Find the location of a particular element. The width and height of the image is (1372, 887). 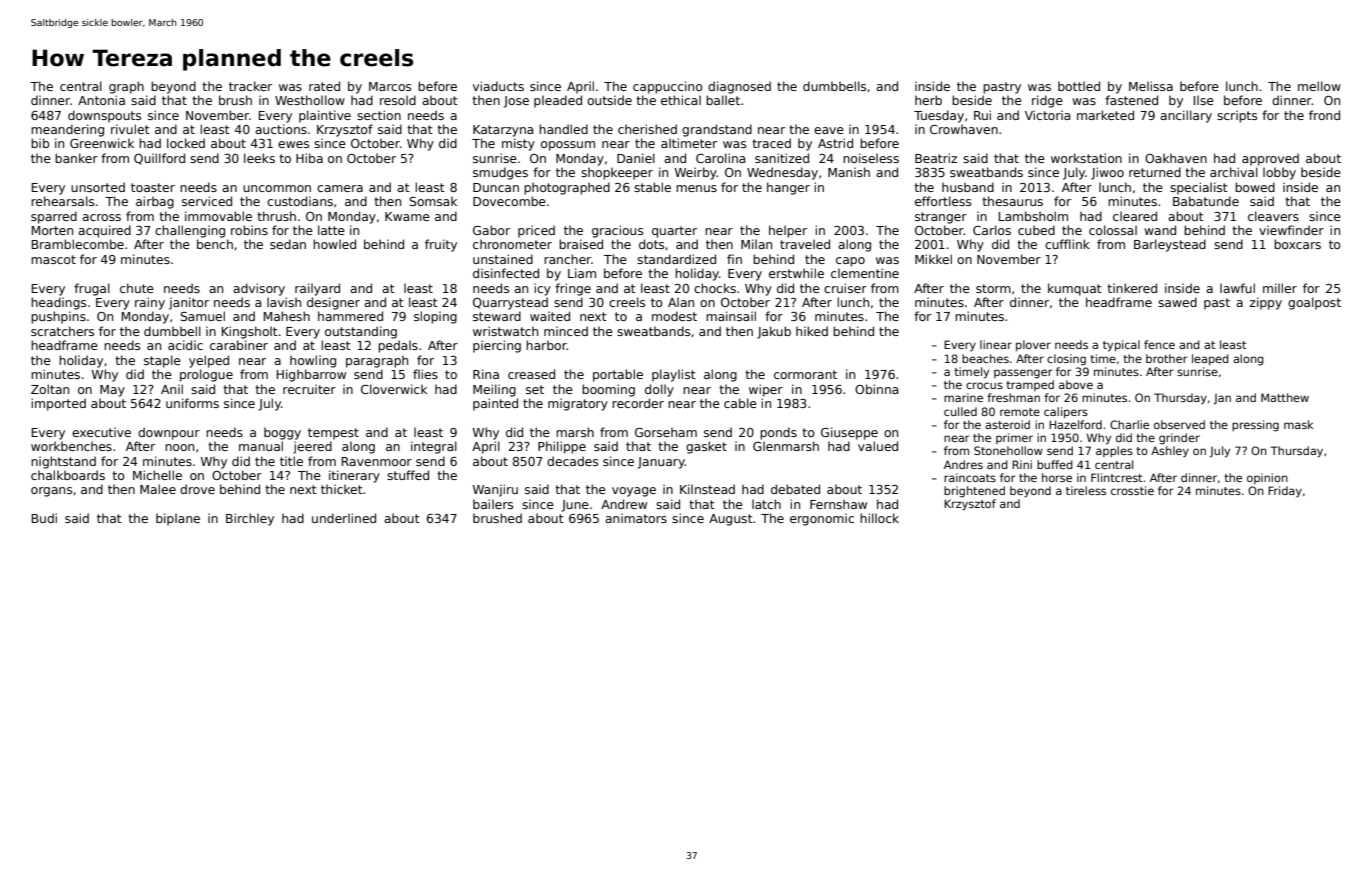

Quarrystead is located at coordinates (510, 303).
